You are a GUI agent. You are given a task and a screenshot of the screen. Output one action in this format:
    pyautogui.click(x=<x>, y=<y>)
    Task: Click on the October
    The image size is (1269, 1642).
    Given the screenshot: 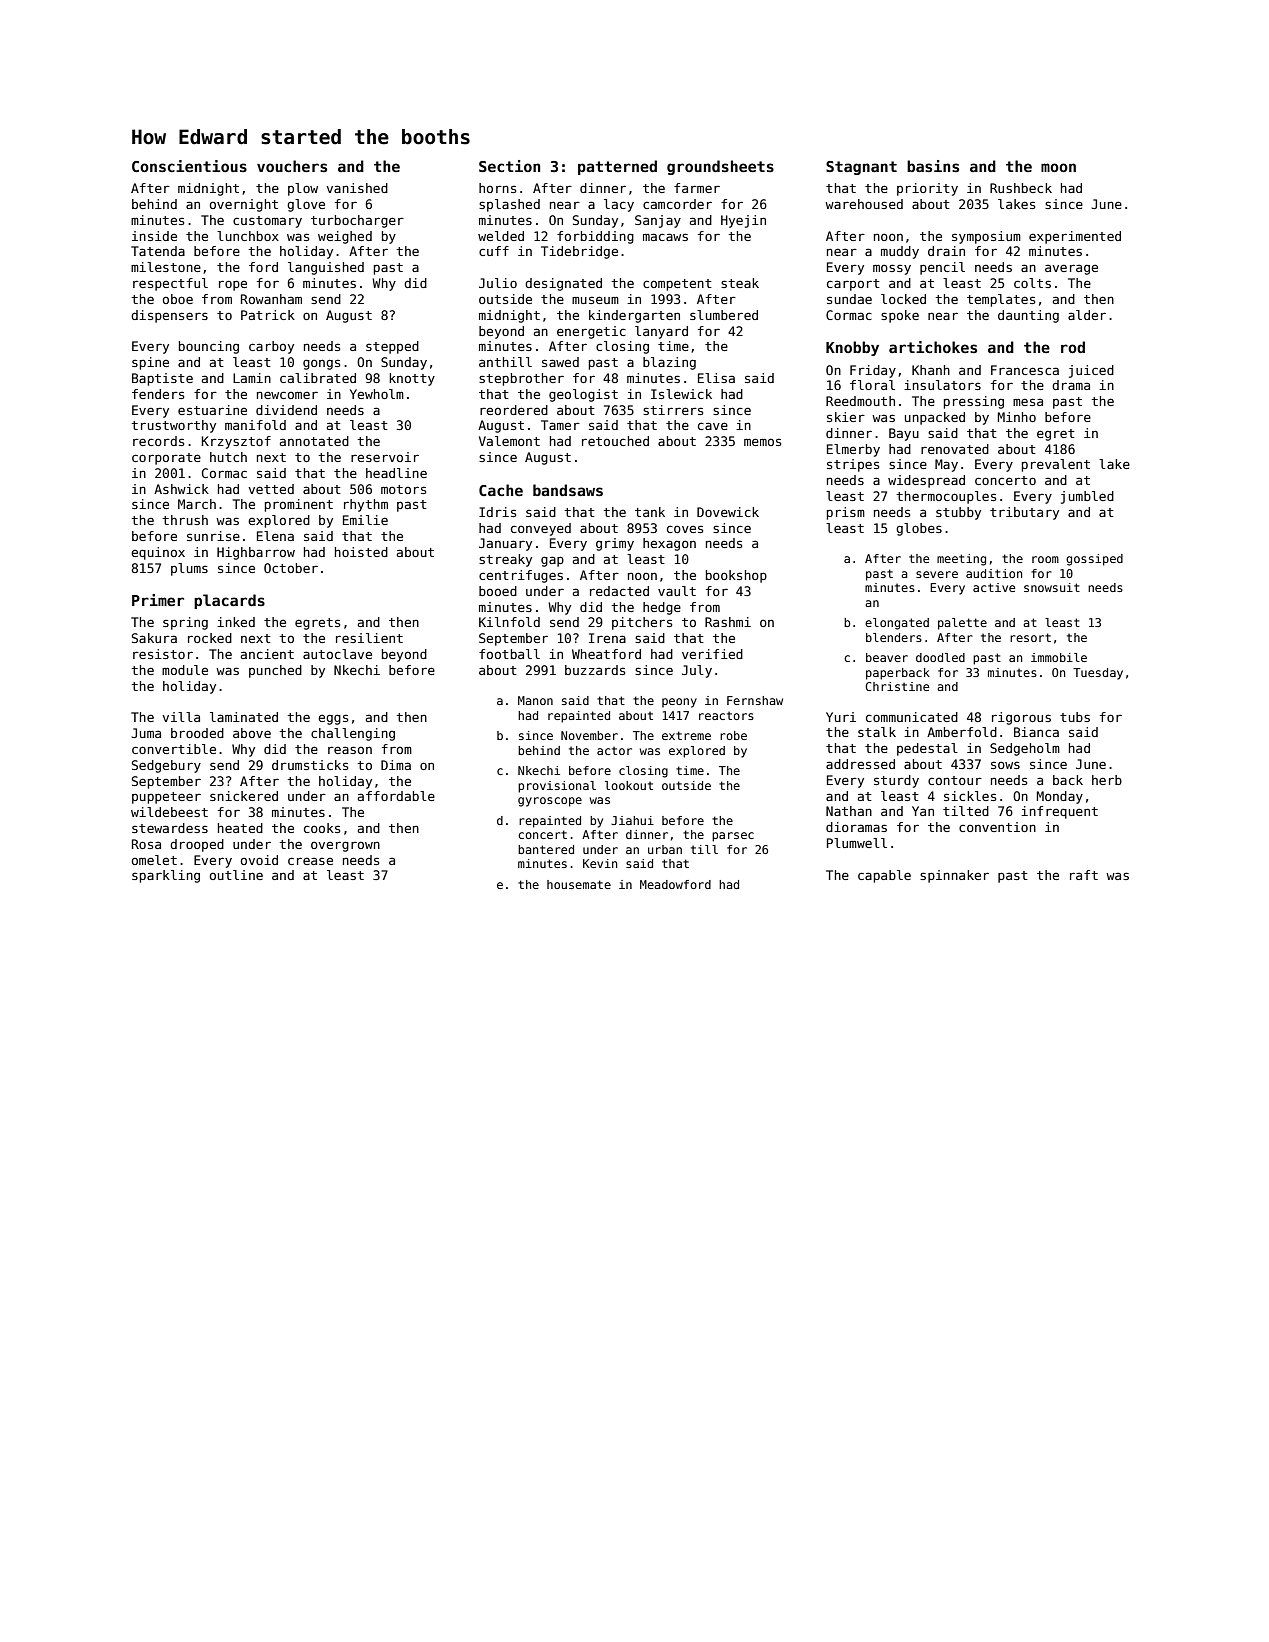 What is the action you would take?
    pyautogui.click(x=291, y=568)
